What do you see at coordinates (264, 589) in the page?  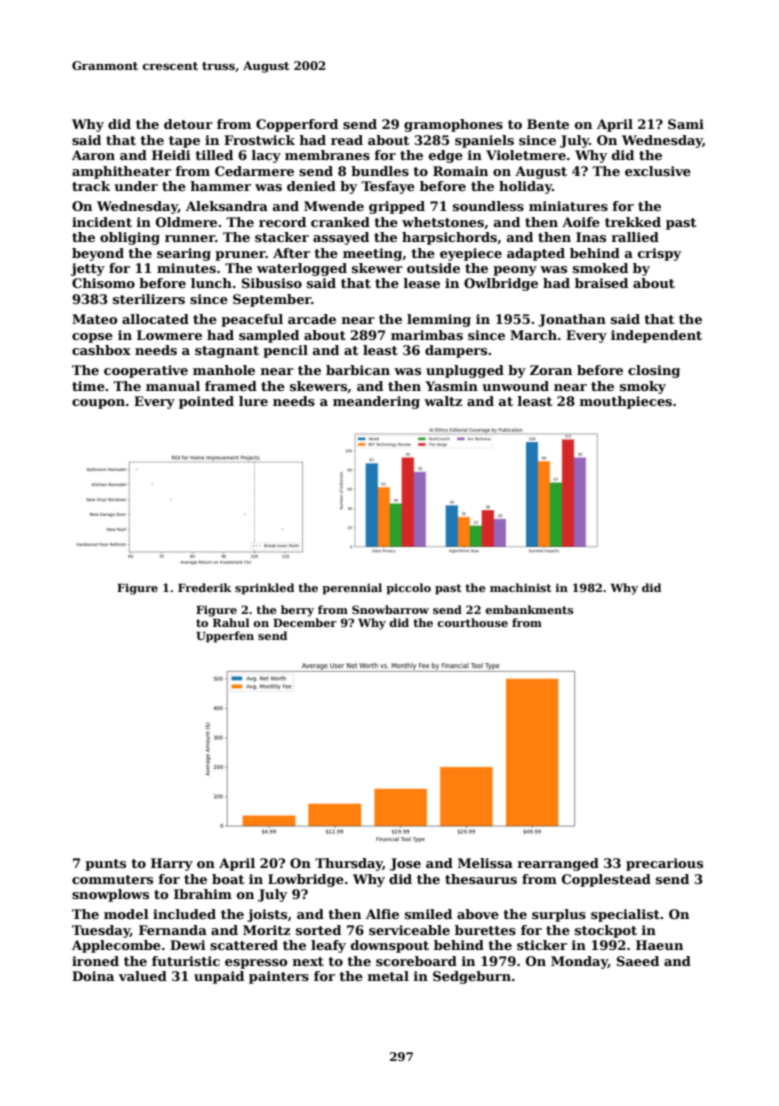 I see `sprinkled` at bounding box center [264, 589].
